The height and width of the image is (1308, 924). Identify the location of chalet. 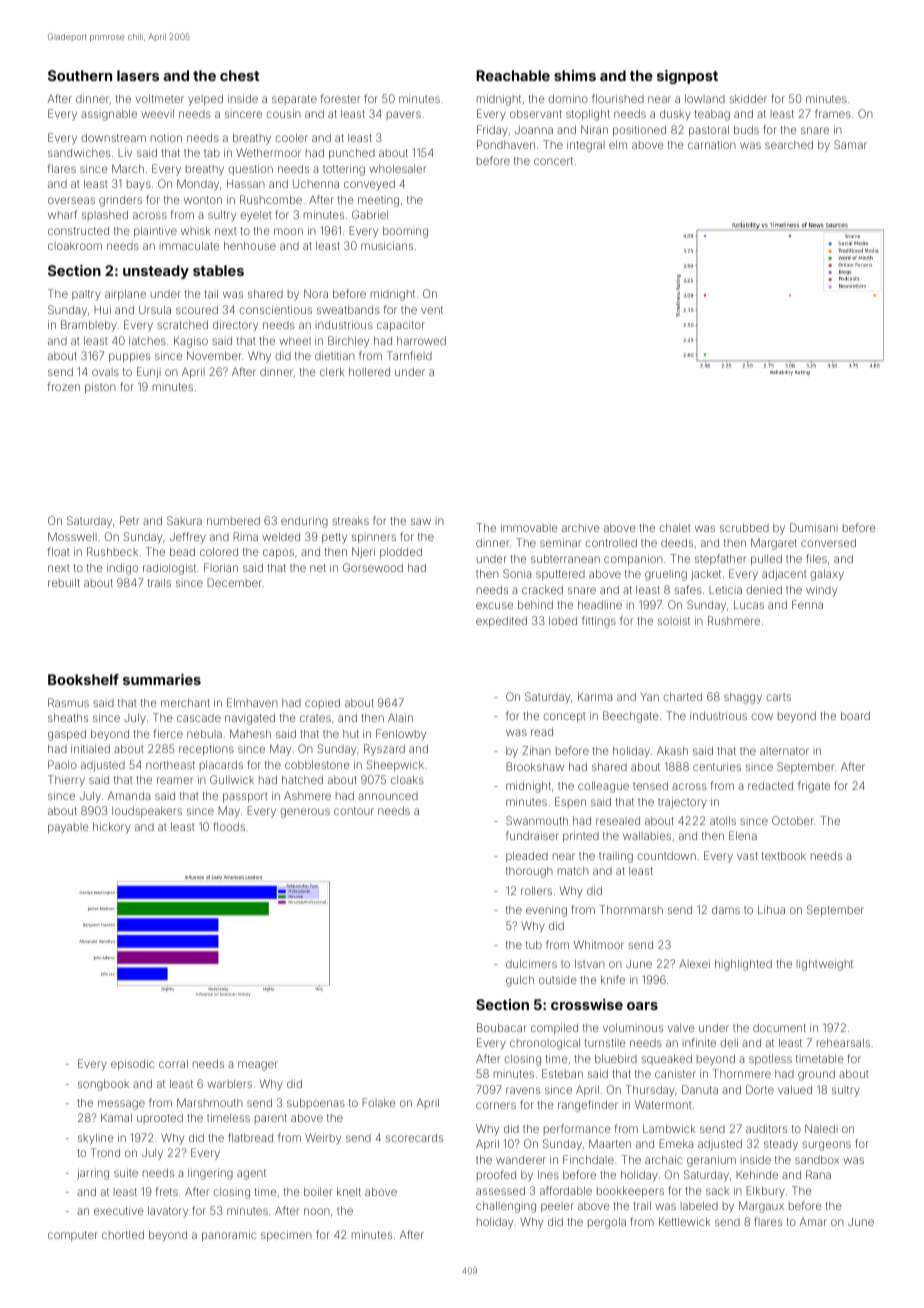
(675, 527).
